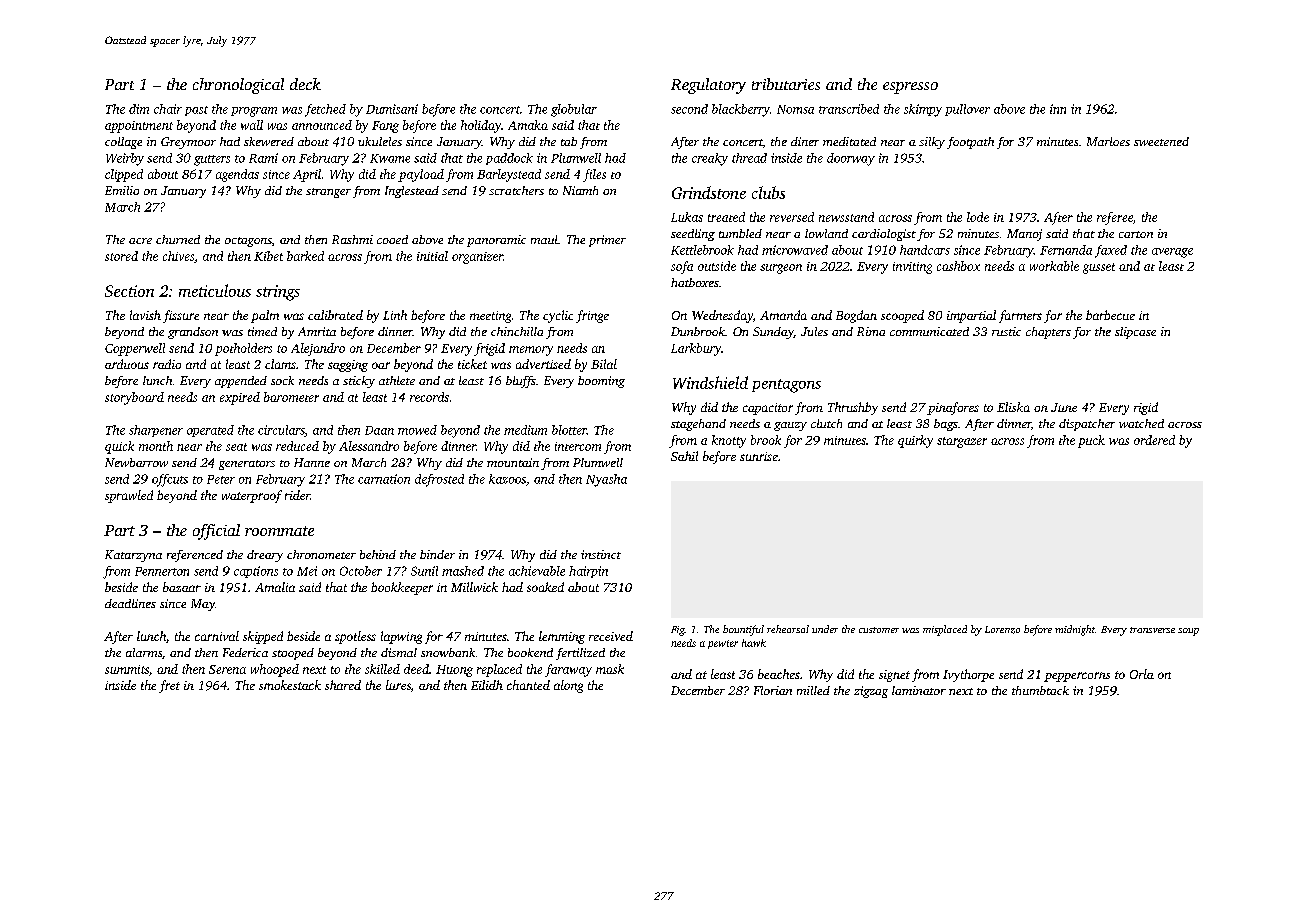  What do you see at coordinates (1115, 218) in the screenshot?
I see `referee` at bounding box center [1115, 218].
